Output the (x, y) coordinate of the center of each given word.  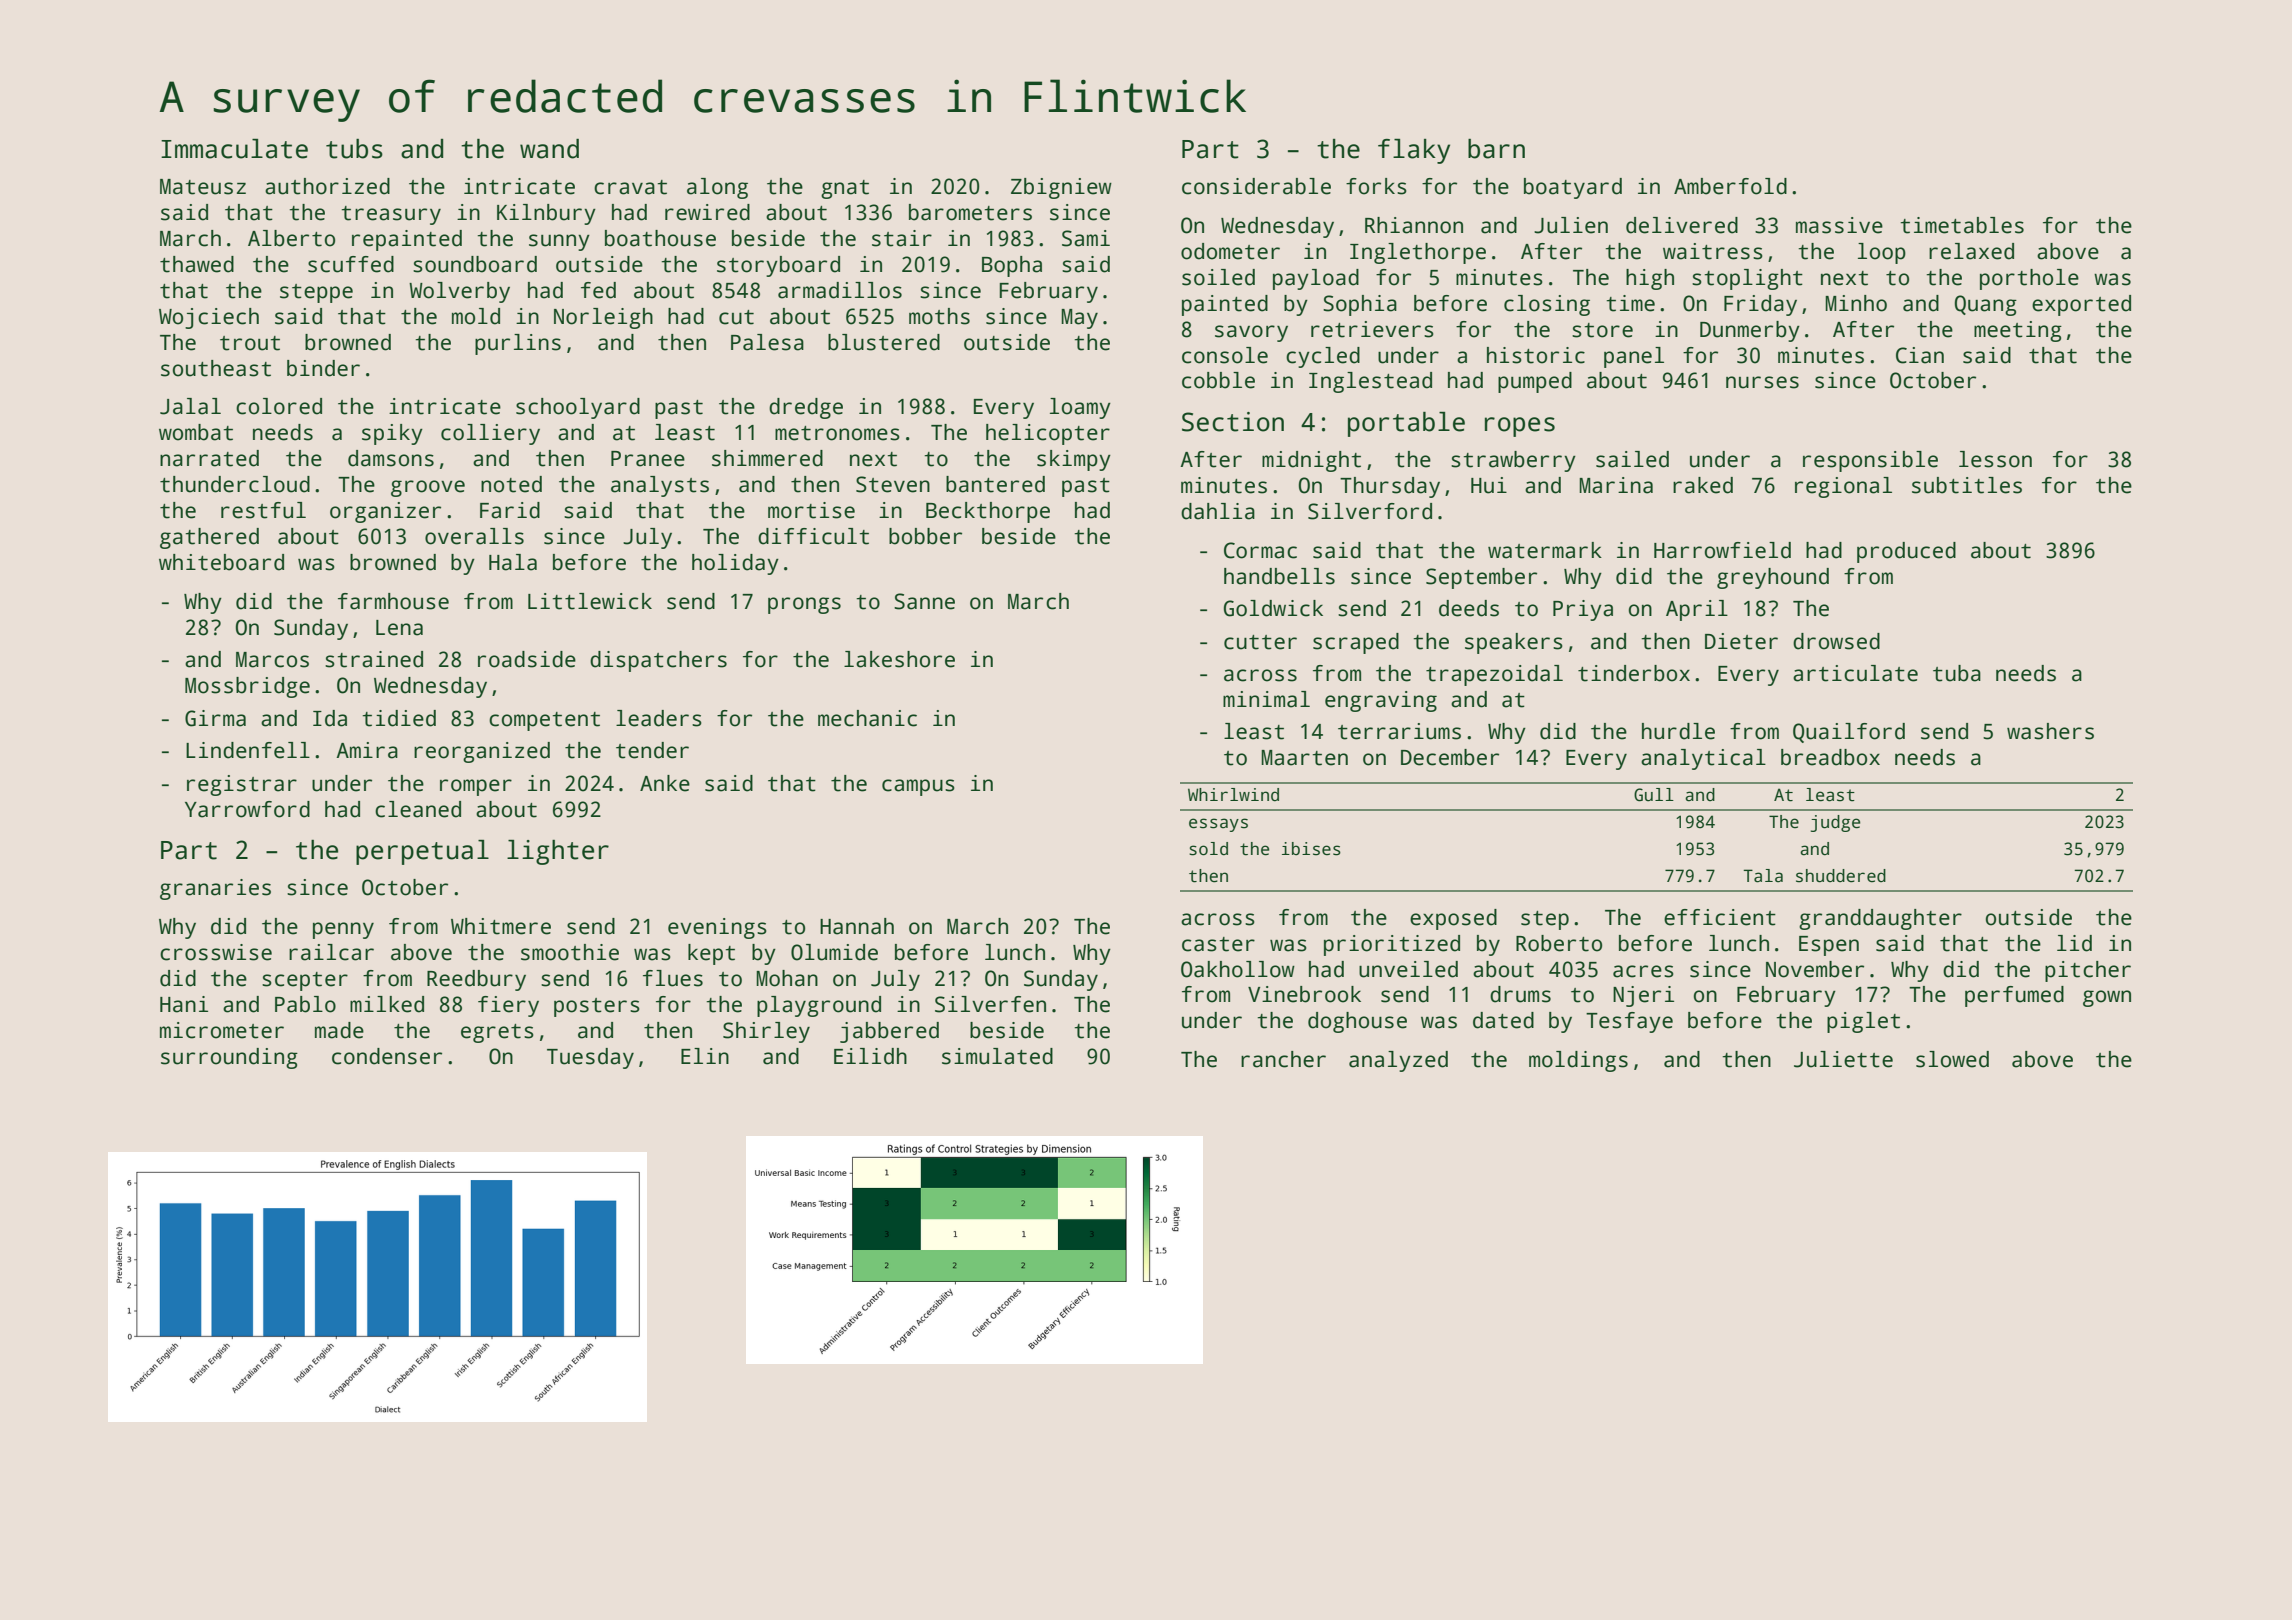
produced (1906, 552)
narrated (209, 458)
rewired (707, 212)
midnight (1311, 461)
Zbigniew (1061, 188)
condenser (387, 1056)
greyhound (1773, 578)
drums (1520, 994)
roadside (527, 659)
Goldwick (1273, 608)
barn (1496, 149)
